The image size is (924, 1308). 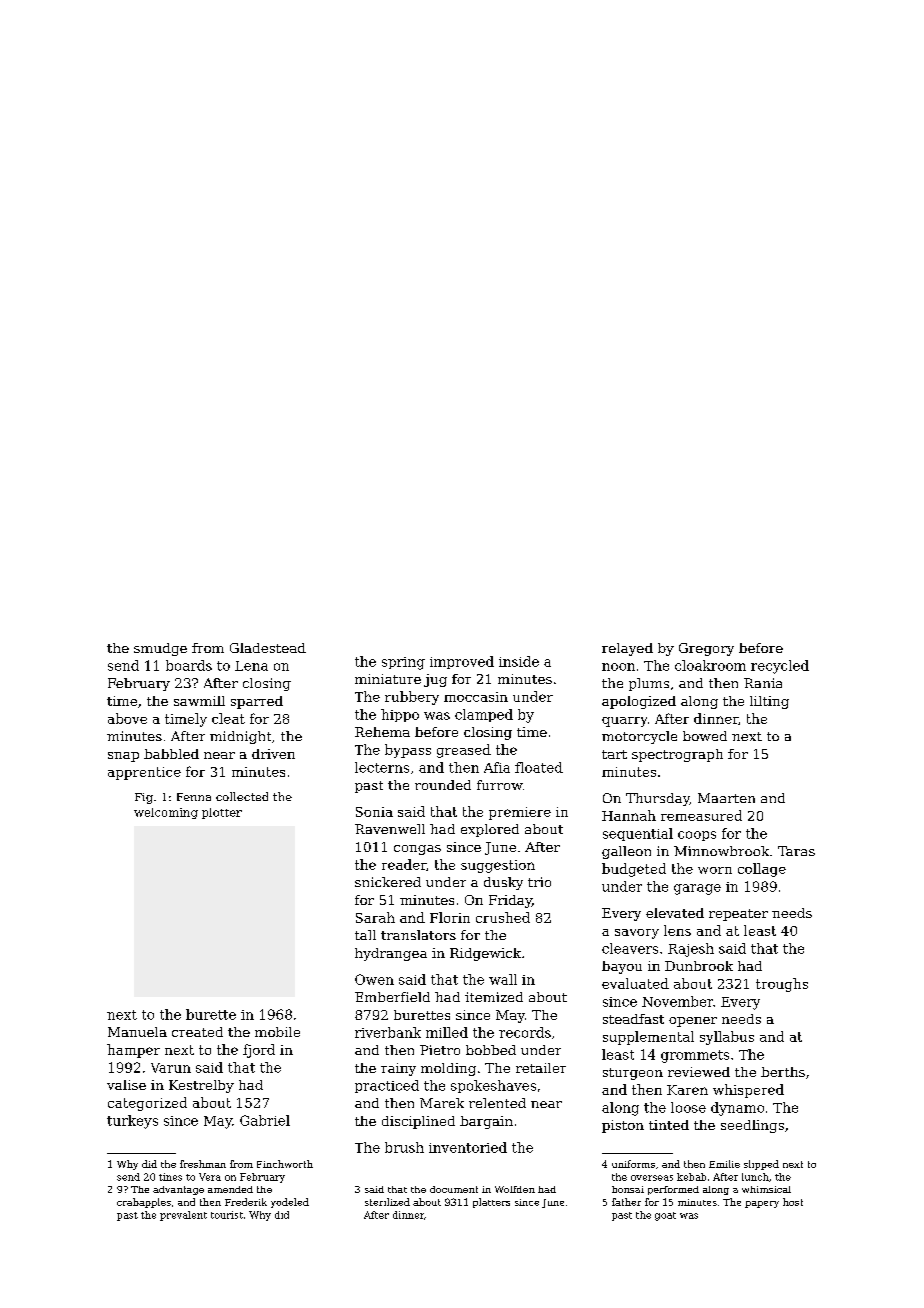 I want to click on retailer, so click(x=541, y=1068).
